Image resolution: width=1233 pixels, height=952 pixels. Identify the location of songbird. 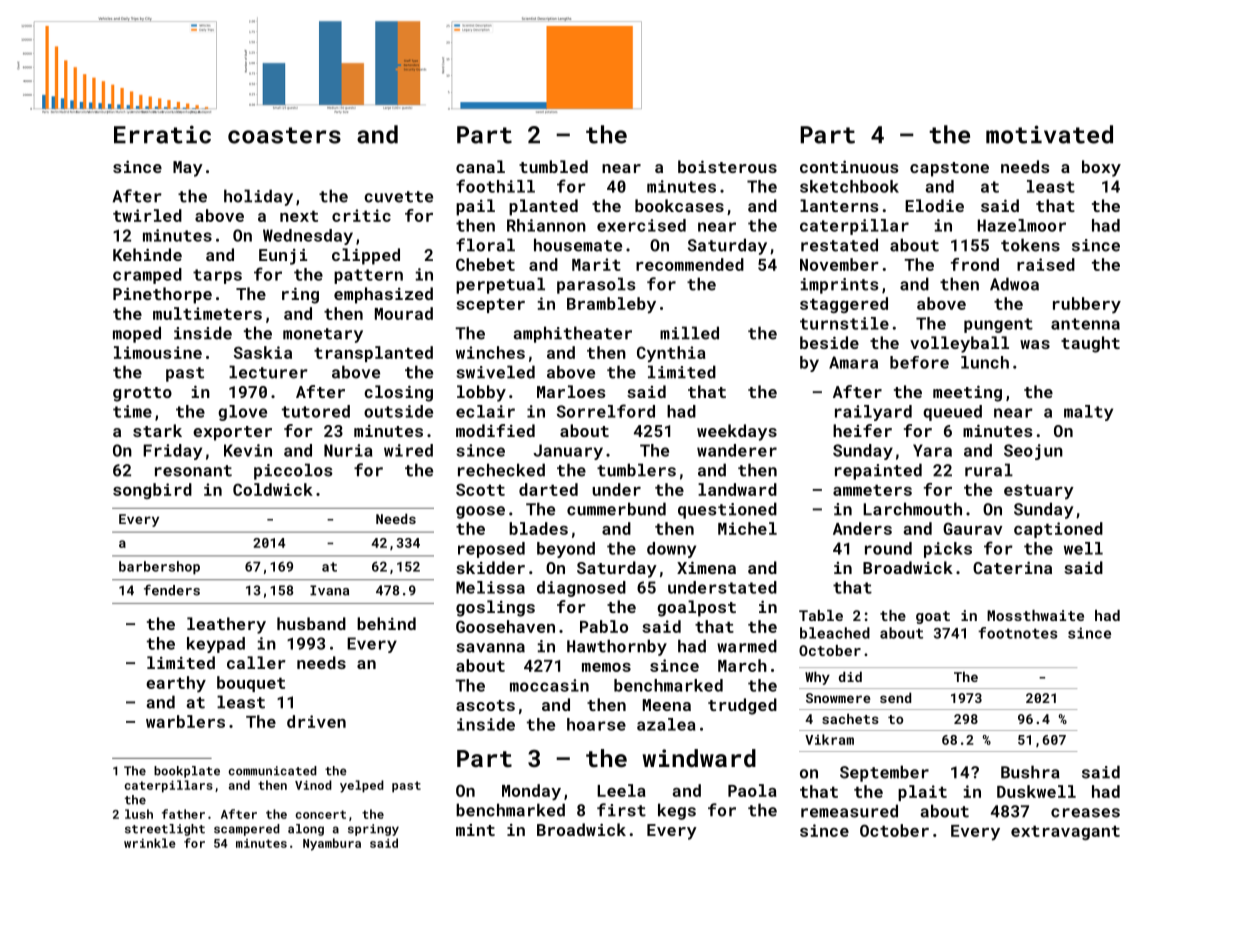
(152, 491).
